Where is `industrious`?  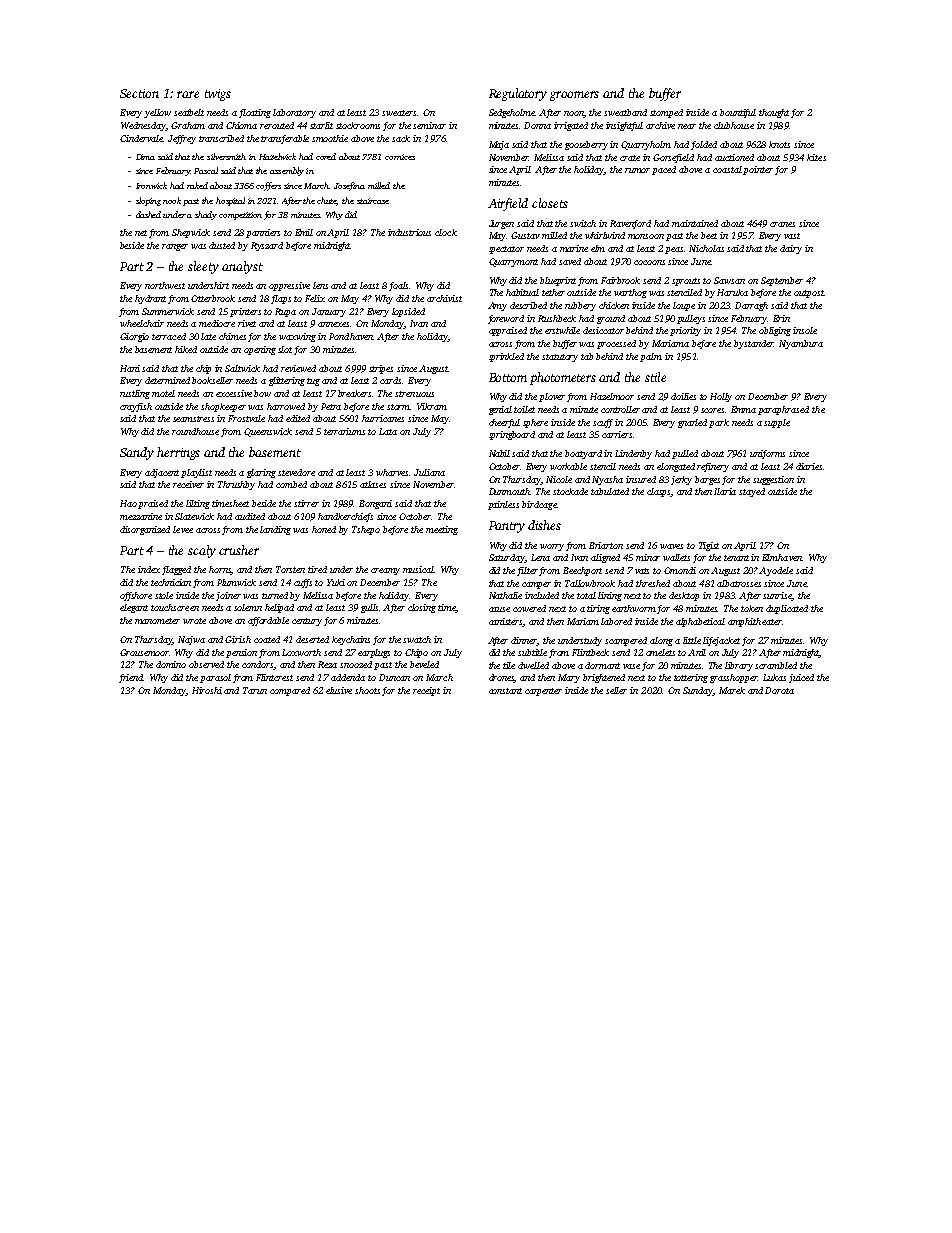
industrious is located at coordinates (409, 232).
